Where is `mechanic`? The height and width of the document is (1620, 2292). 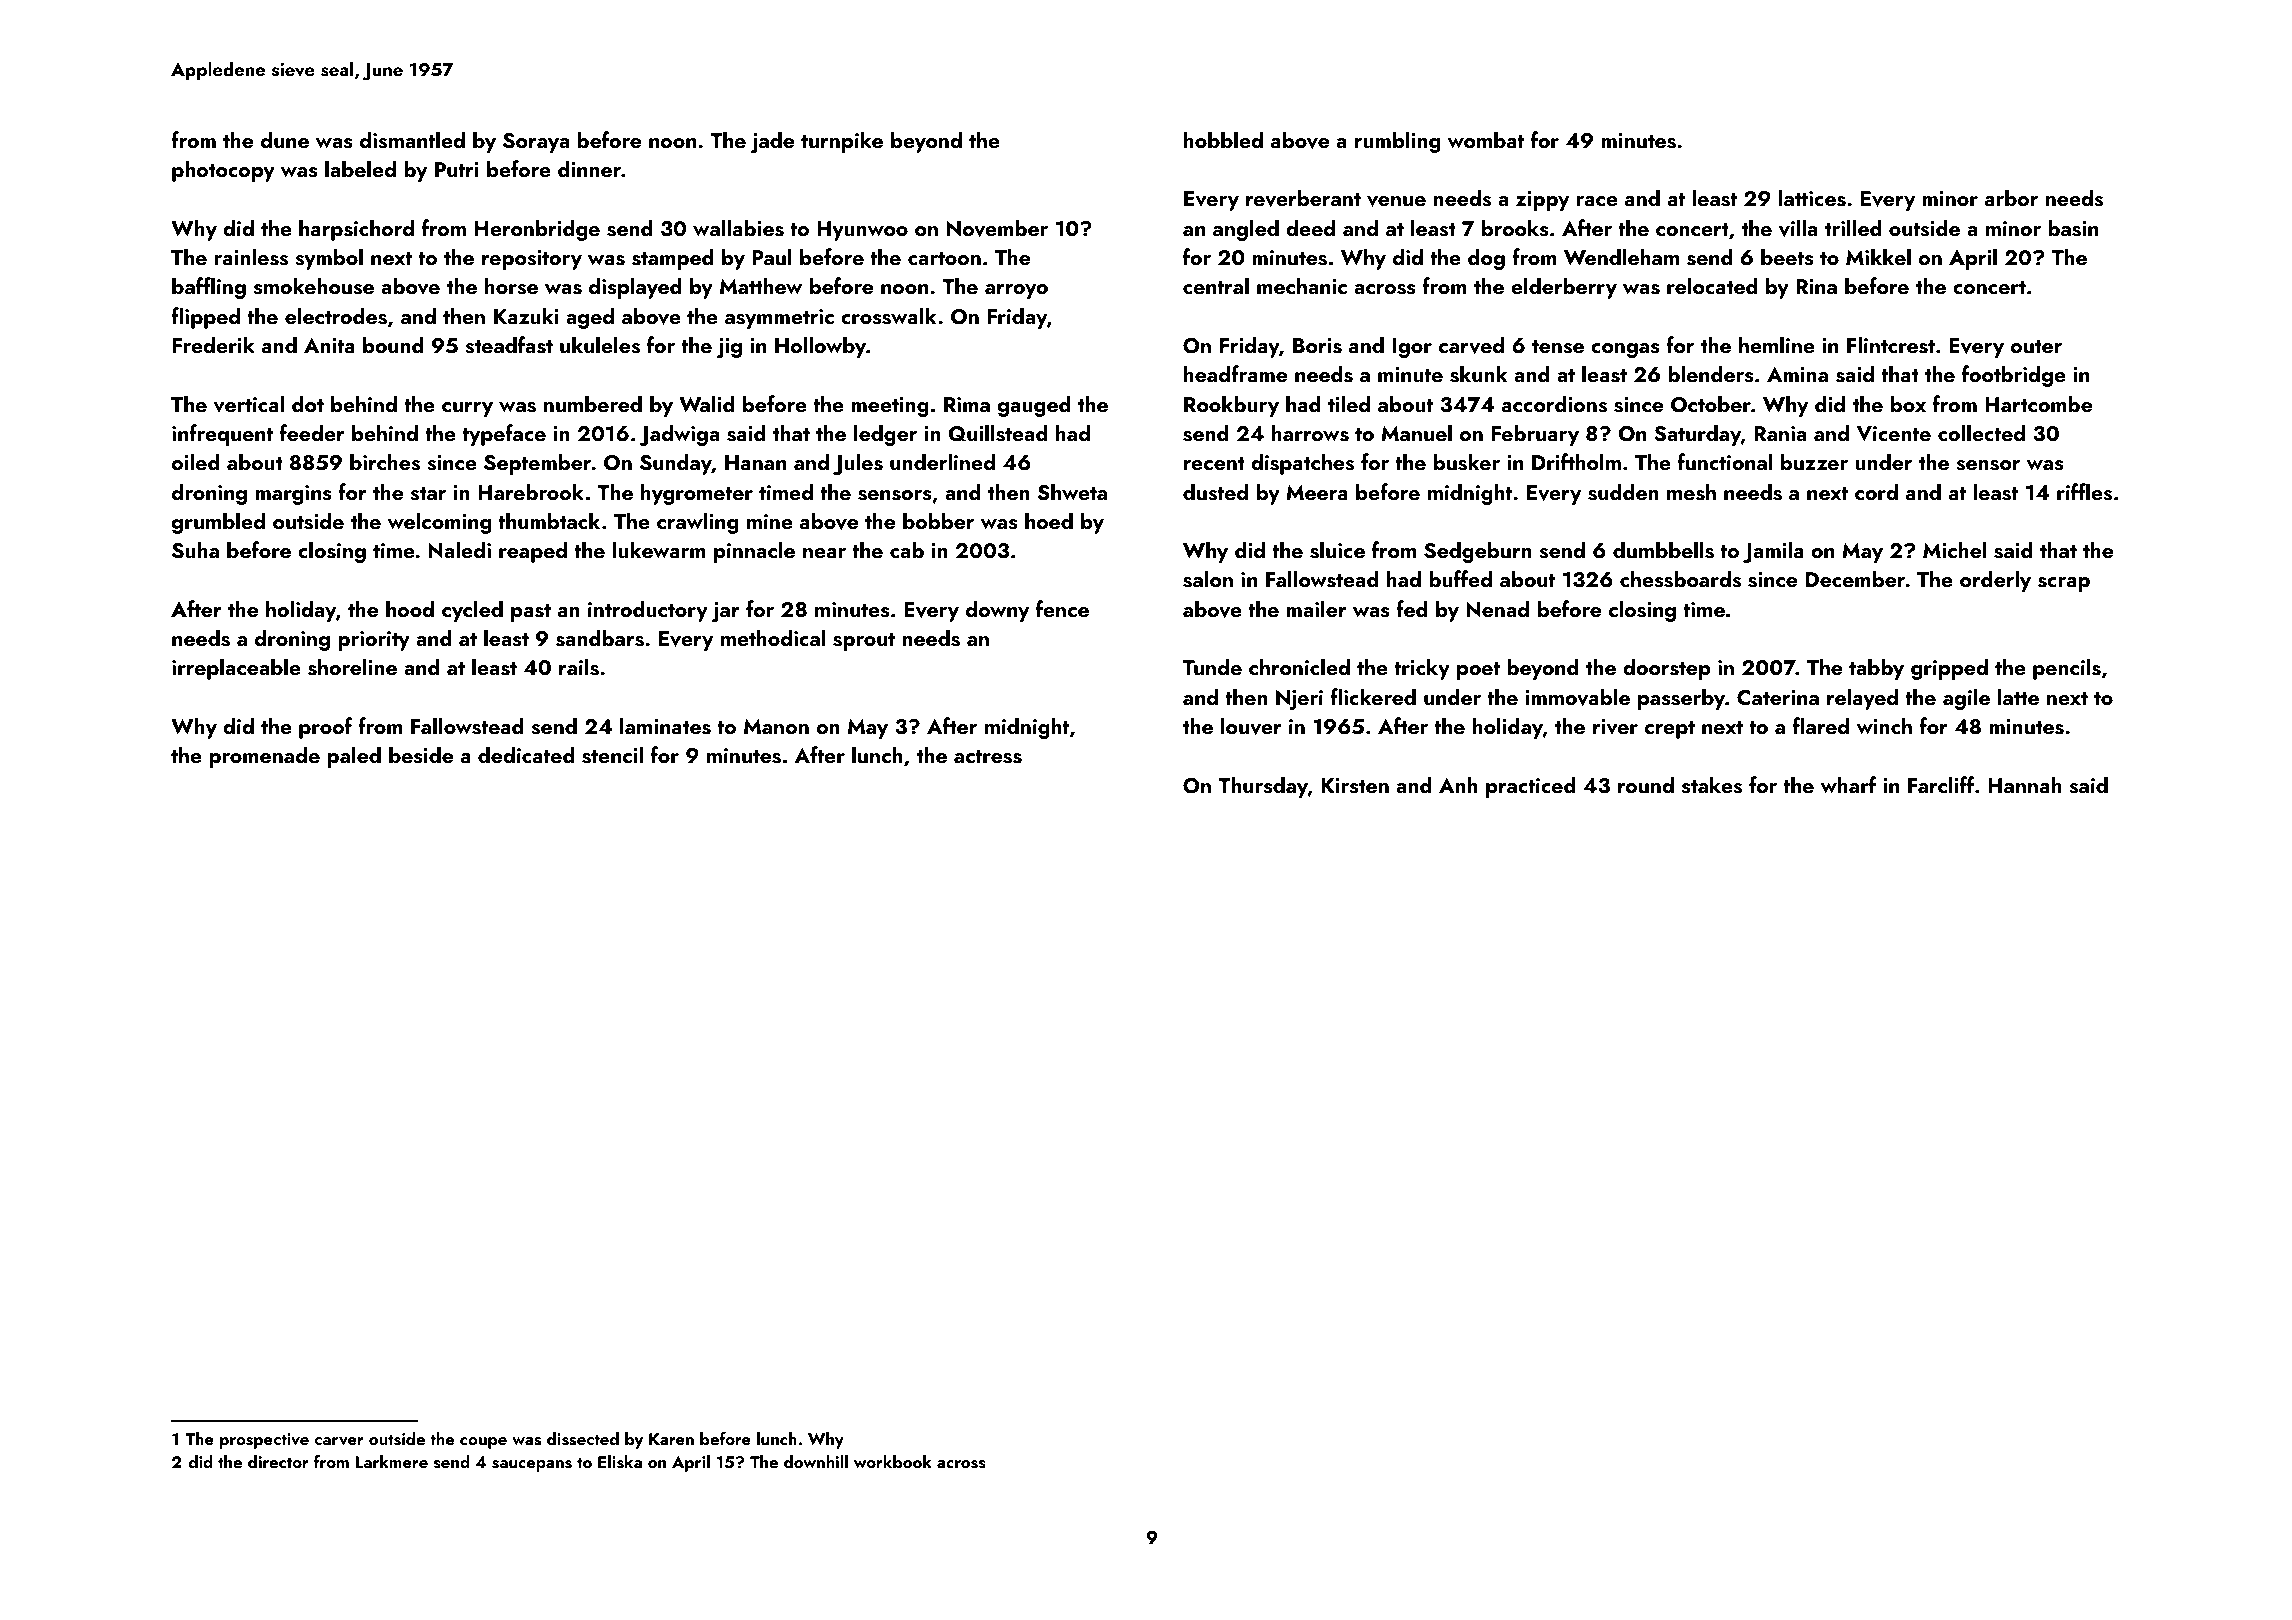 mechanic is located at coordinates (1302, 285).
